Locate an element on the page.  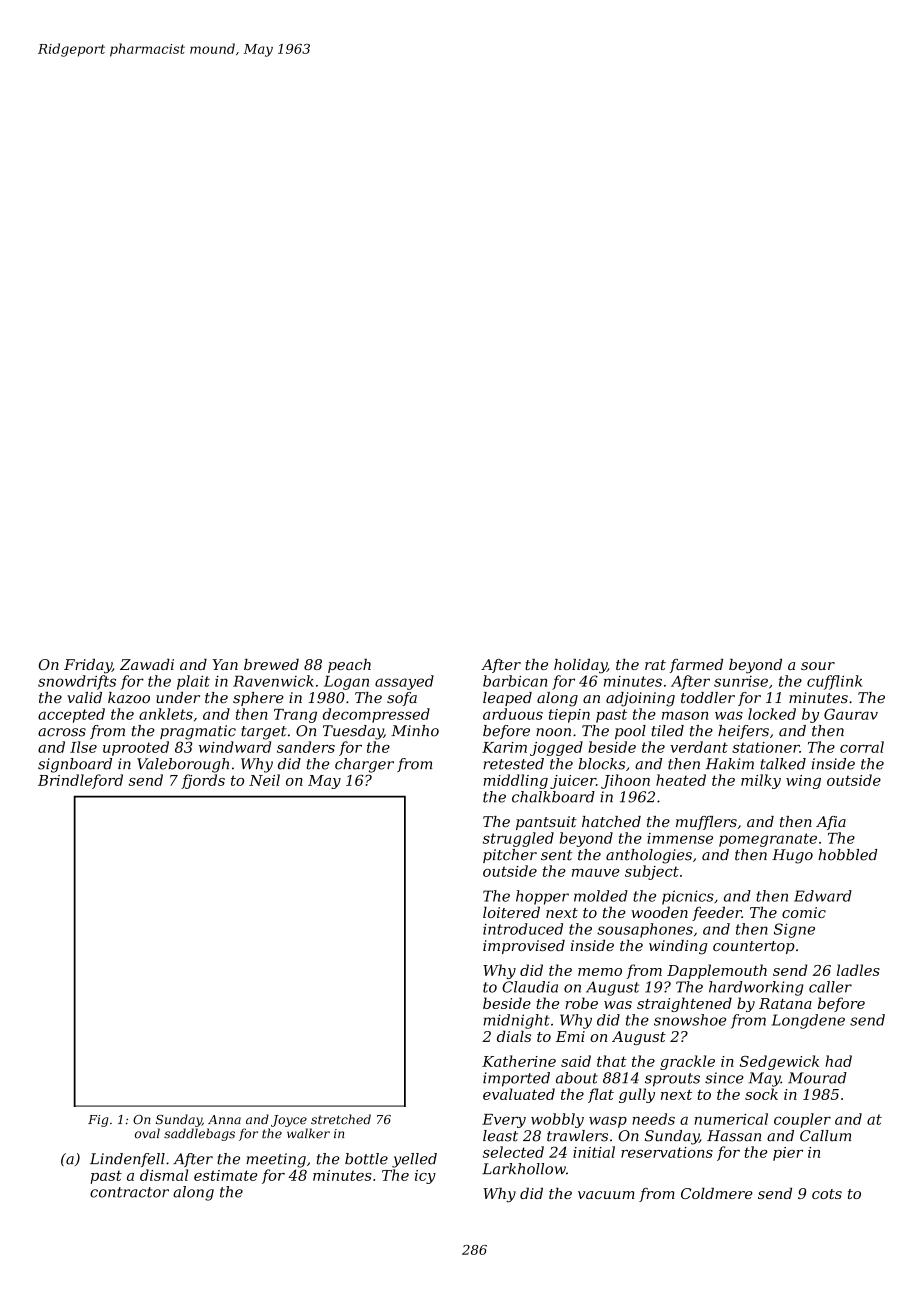
snowshoe is located at coordinates (690, 1020).
